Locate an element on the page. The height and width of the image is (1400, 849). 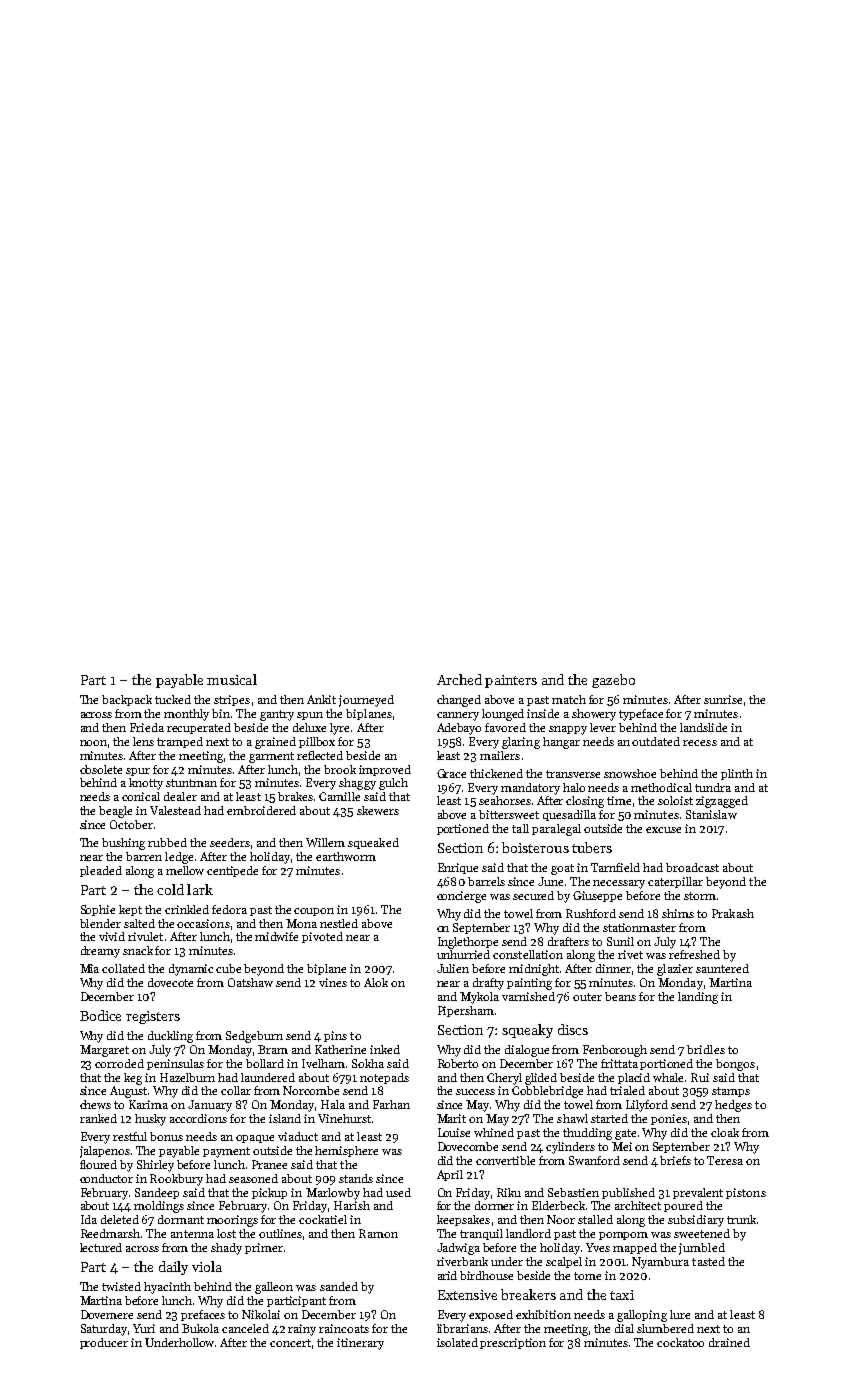
pins is located at coordinates (335, 1036).
